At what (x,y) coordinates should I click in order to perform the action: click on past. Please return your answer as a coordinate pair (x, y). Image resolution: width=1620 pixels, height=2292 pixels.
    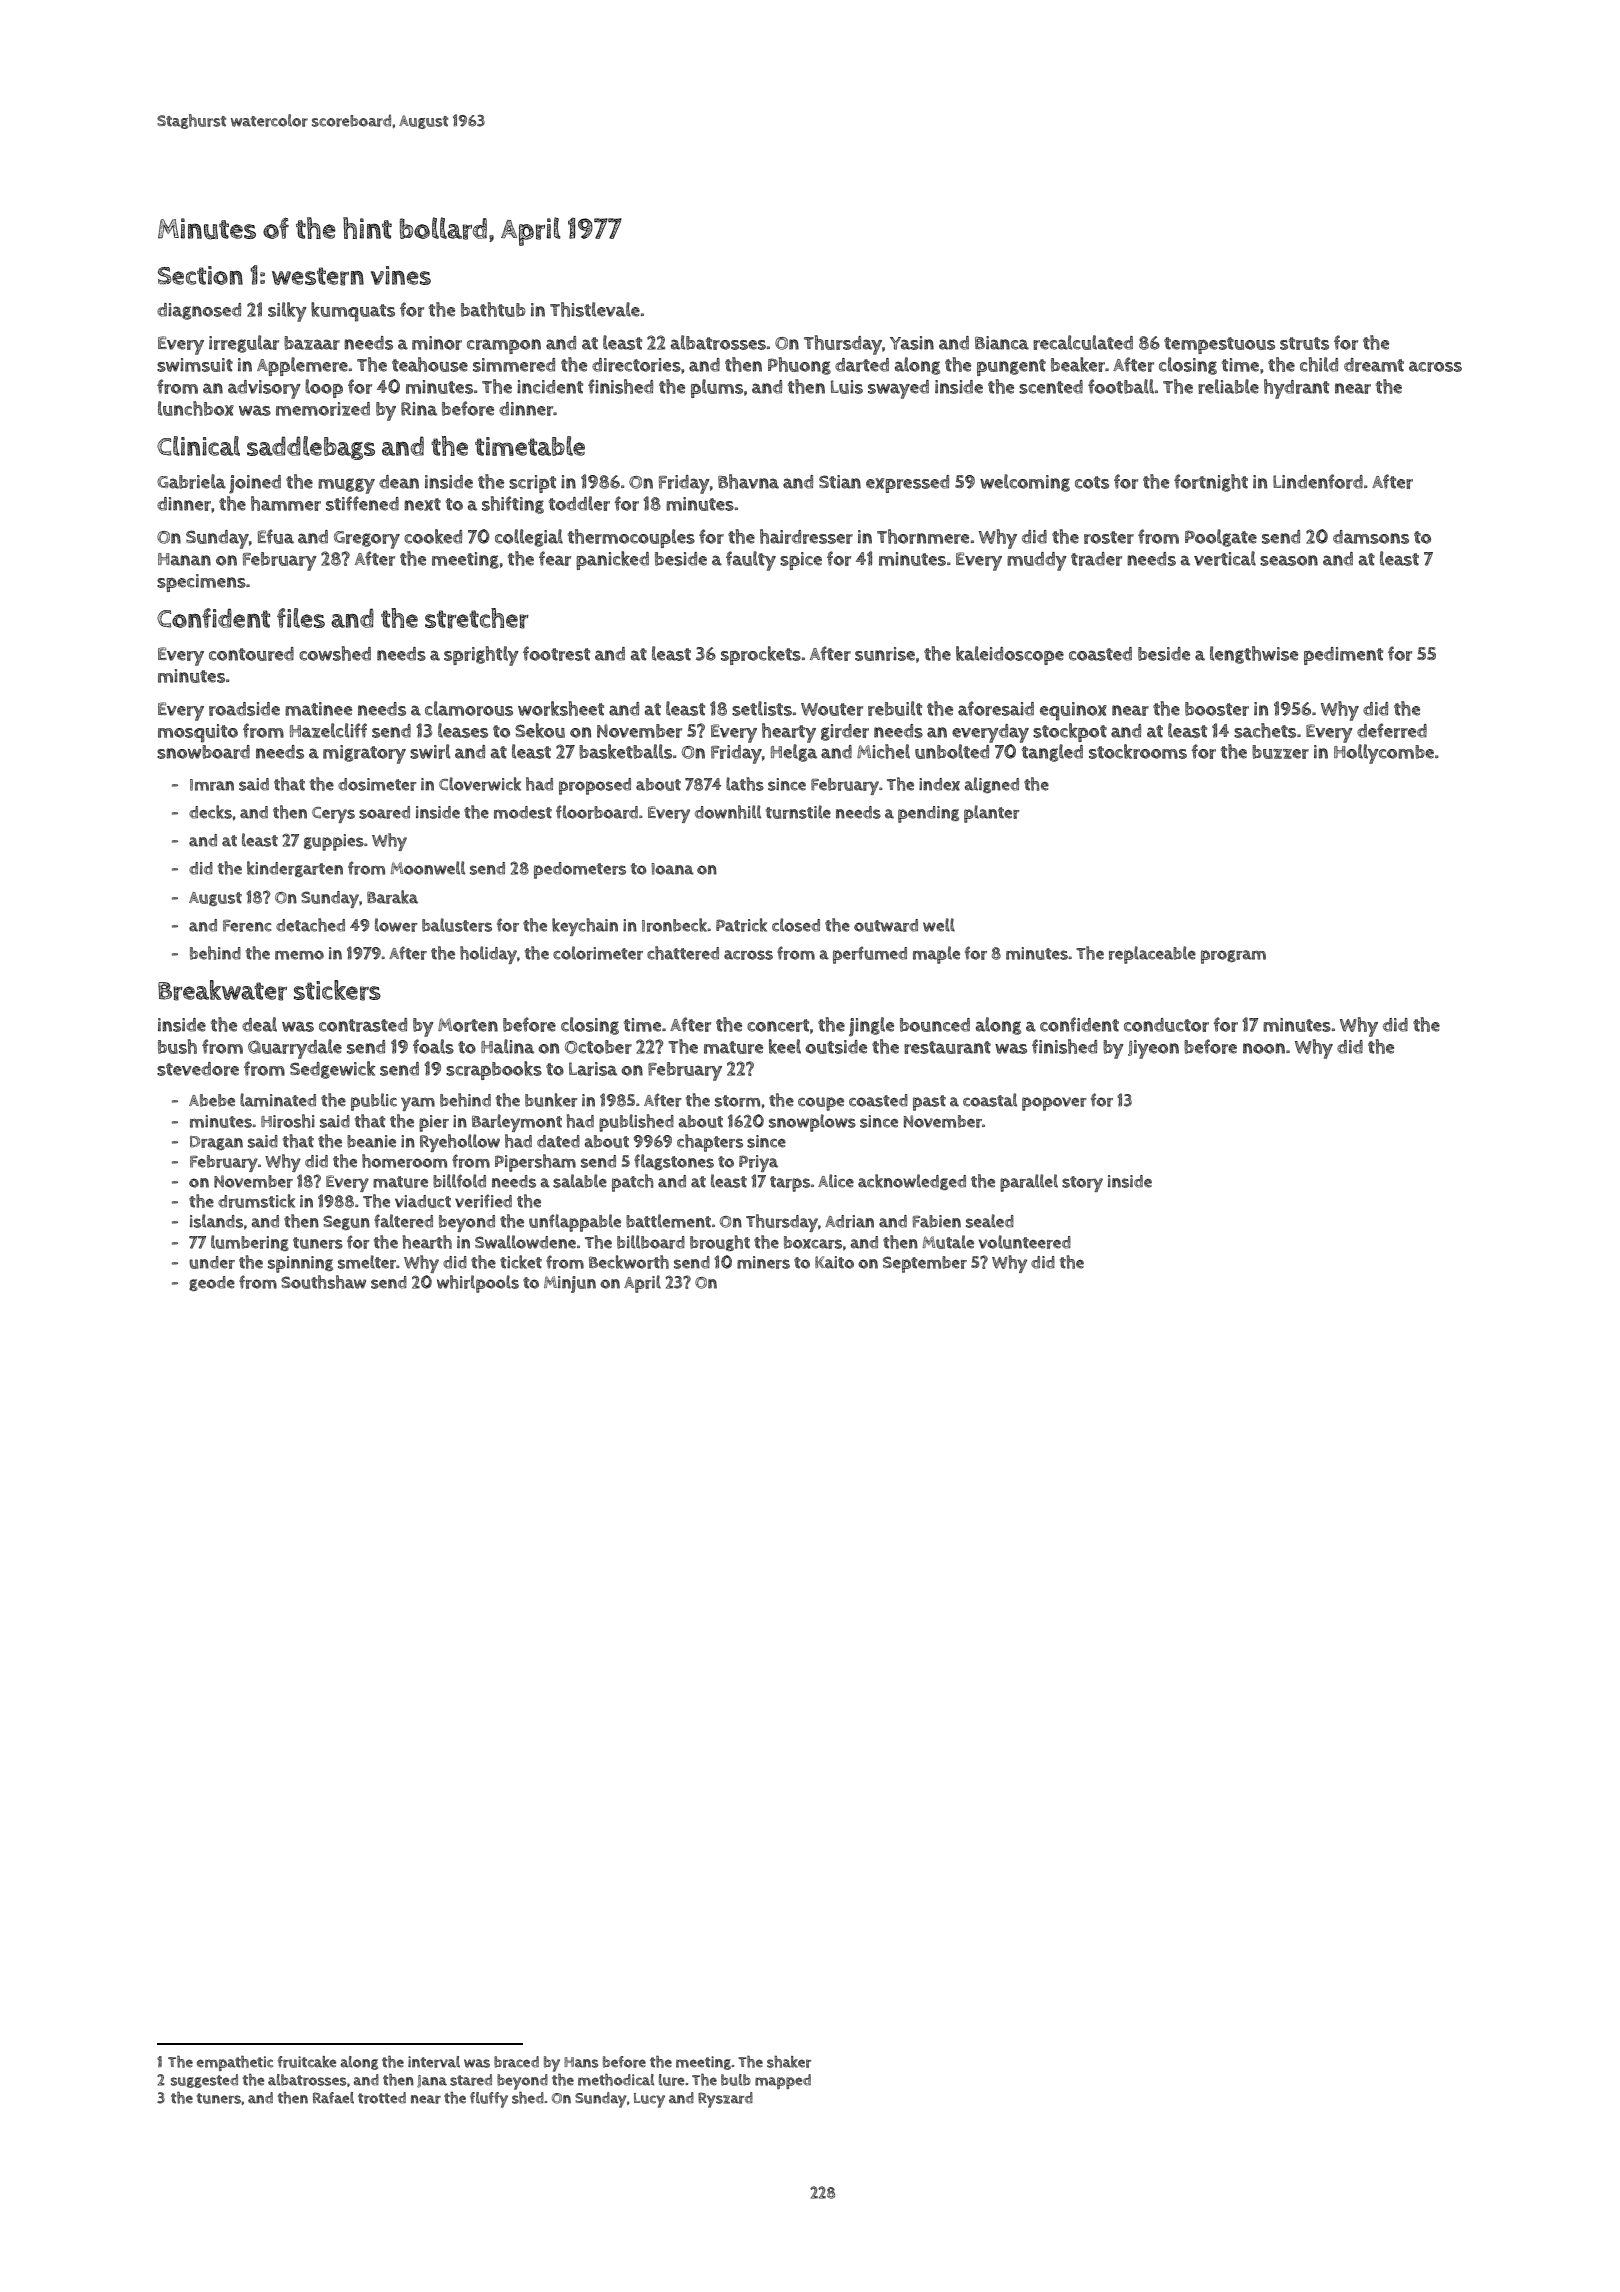
    Looking at the image, I should click on (929, 1103).
